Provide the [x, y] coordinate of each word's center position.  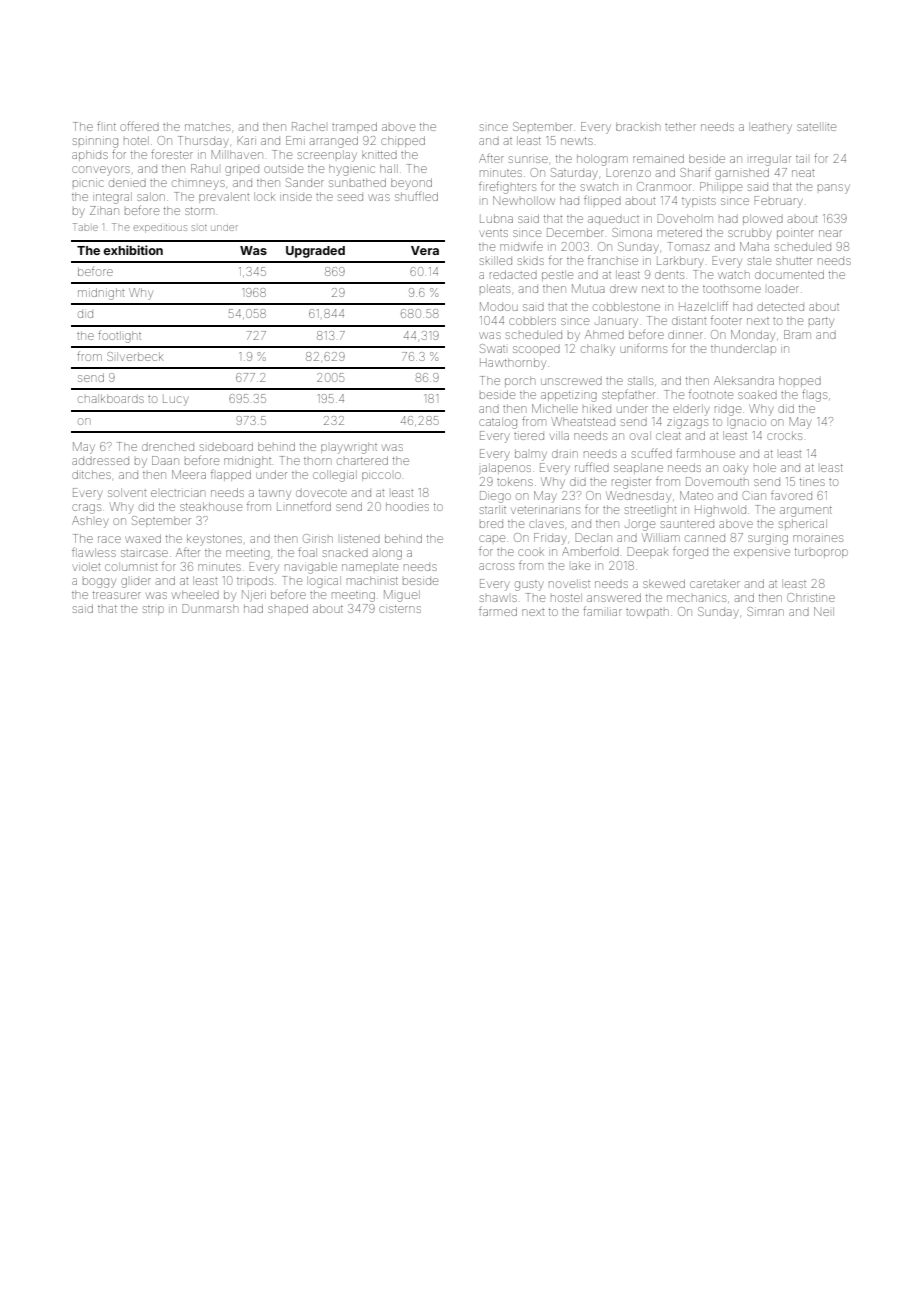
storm [199, 211]
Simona [632, 232]
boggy [99, 583]
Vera [425, 250]
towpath [647, 613]
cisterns [400, 609]
